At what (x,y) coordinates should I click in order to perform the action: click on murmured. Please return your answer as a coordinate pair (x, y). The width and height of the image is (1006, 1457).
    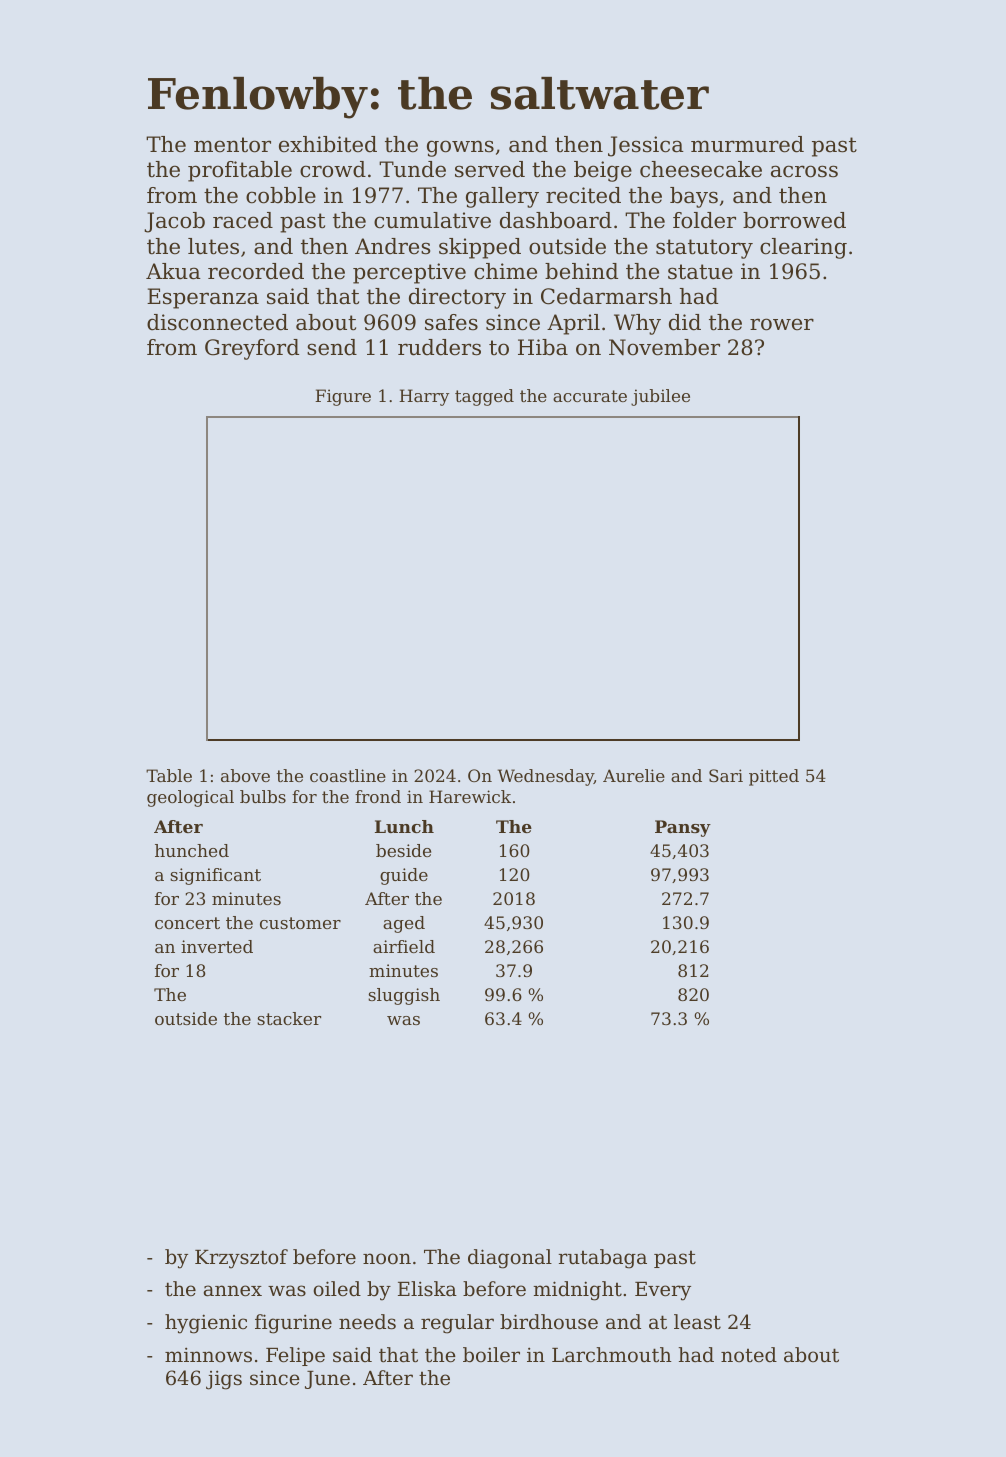
    Looking at the image, I should click on (747, 144).
